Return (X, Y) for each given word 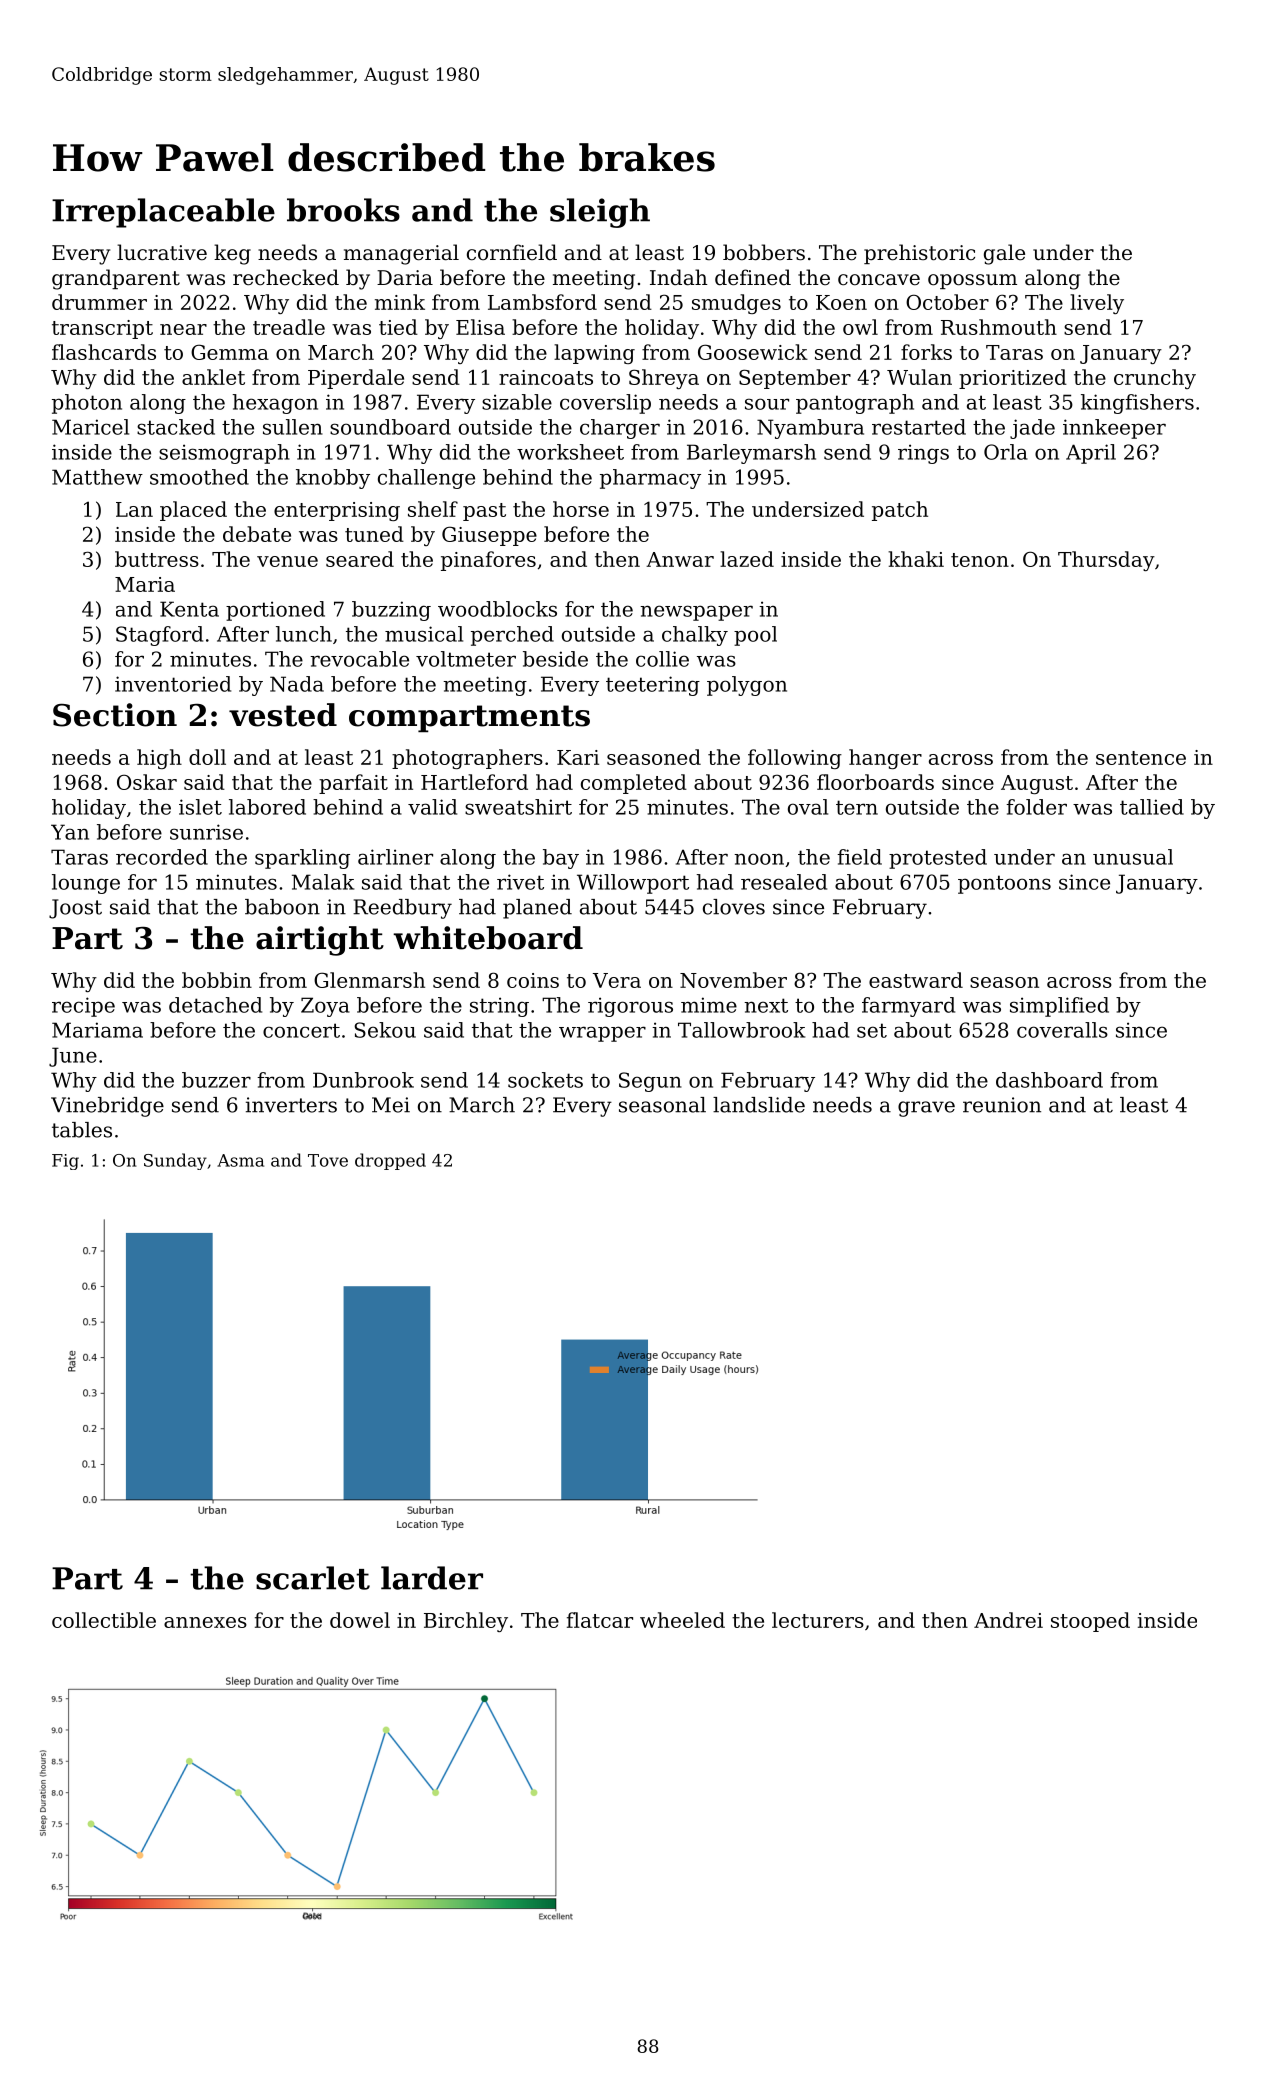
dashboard (1049, 1080)
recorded (162, 857)
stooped (1090, 1622)
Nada (297, 684)
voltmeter (466, 659)
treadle (289, 327)
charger (620, 429)
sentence (1141, 758)
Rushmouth (999, 327)
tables (82, 1130)
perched (512, 636)
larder (432, 1578)
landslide (759, 1105)
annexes (205, 1622)
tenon (980, 560)
